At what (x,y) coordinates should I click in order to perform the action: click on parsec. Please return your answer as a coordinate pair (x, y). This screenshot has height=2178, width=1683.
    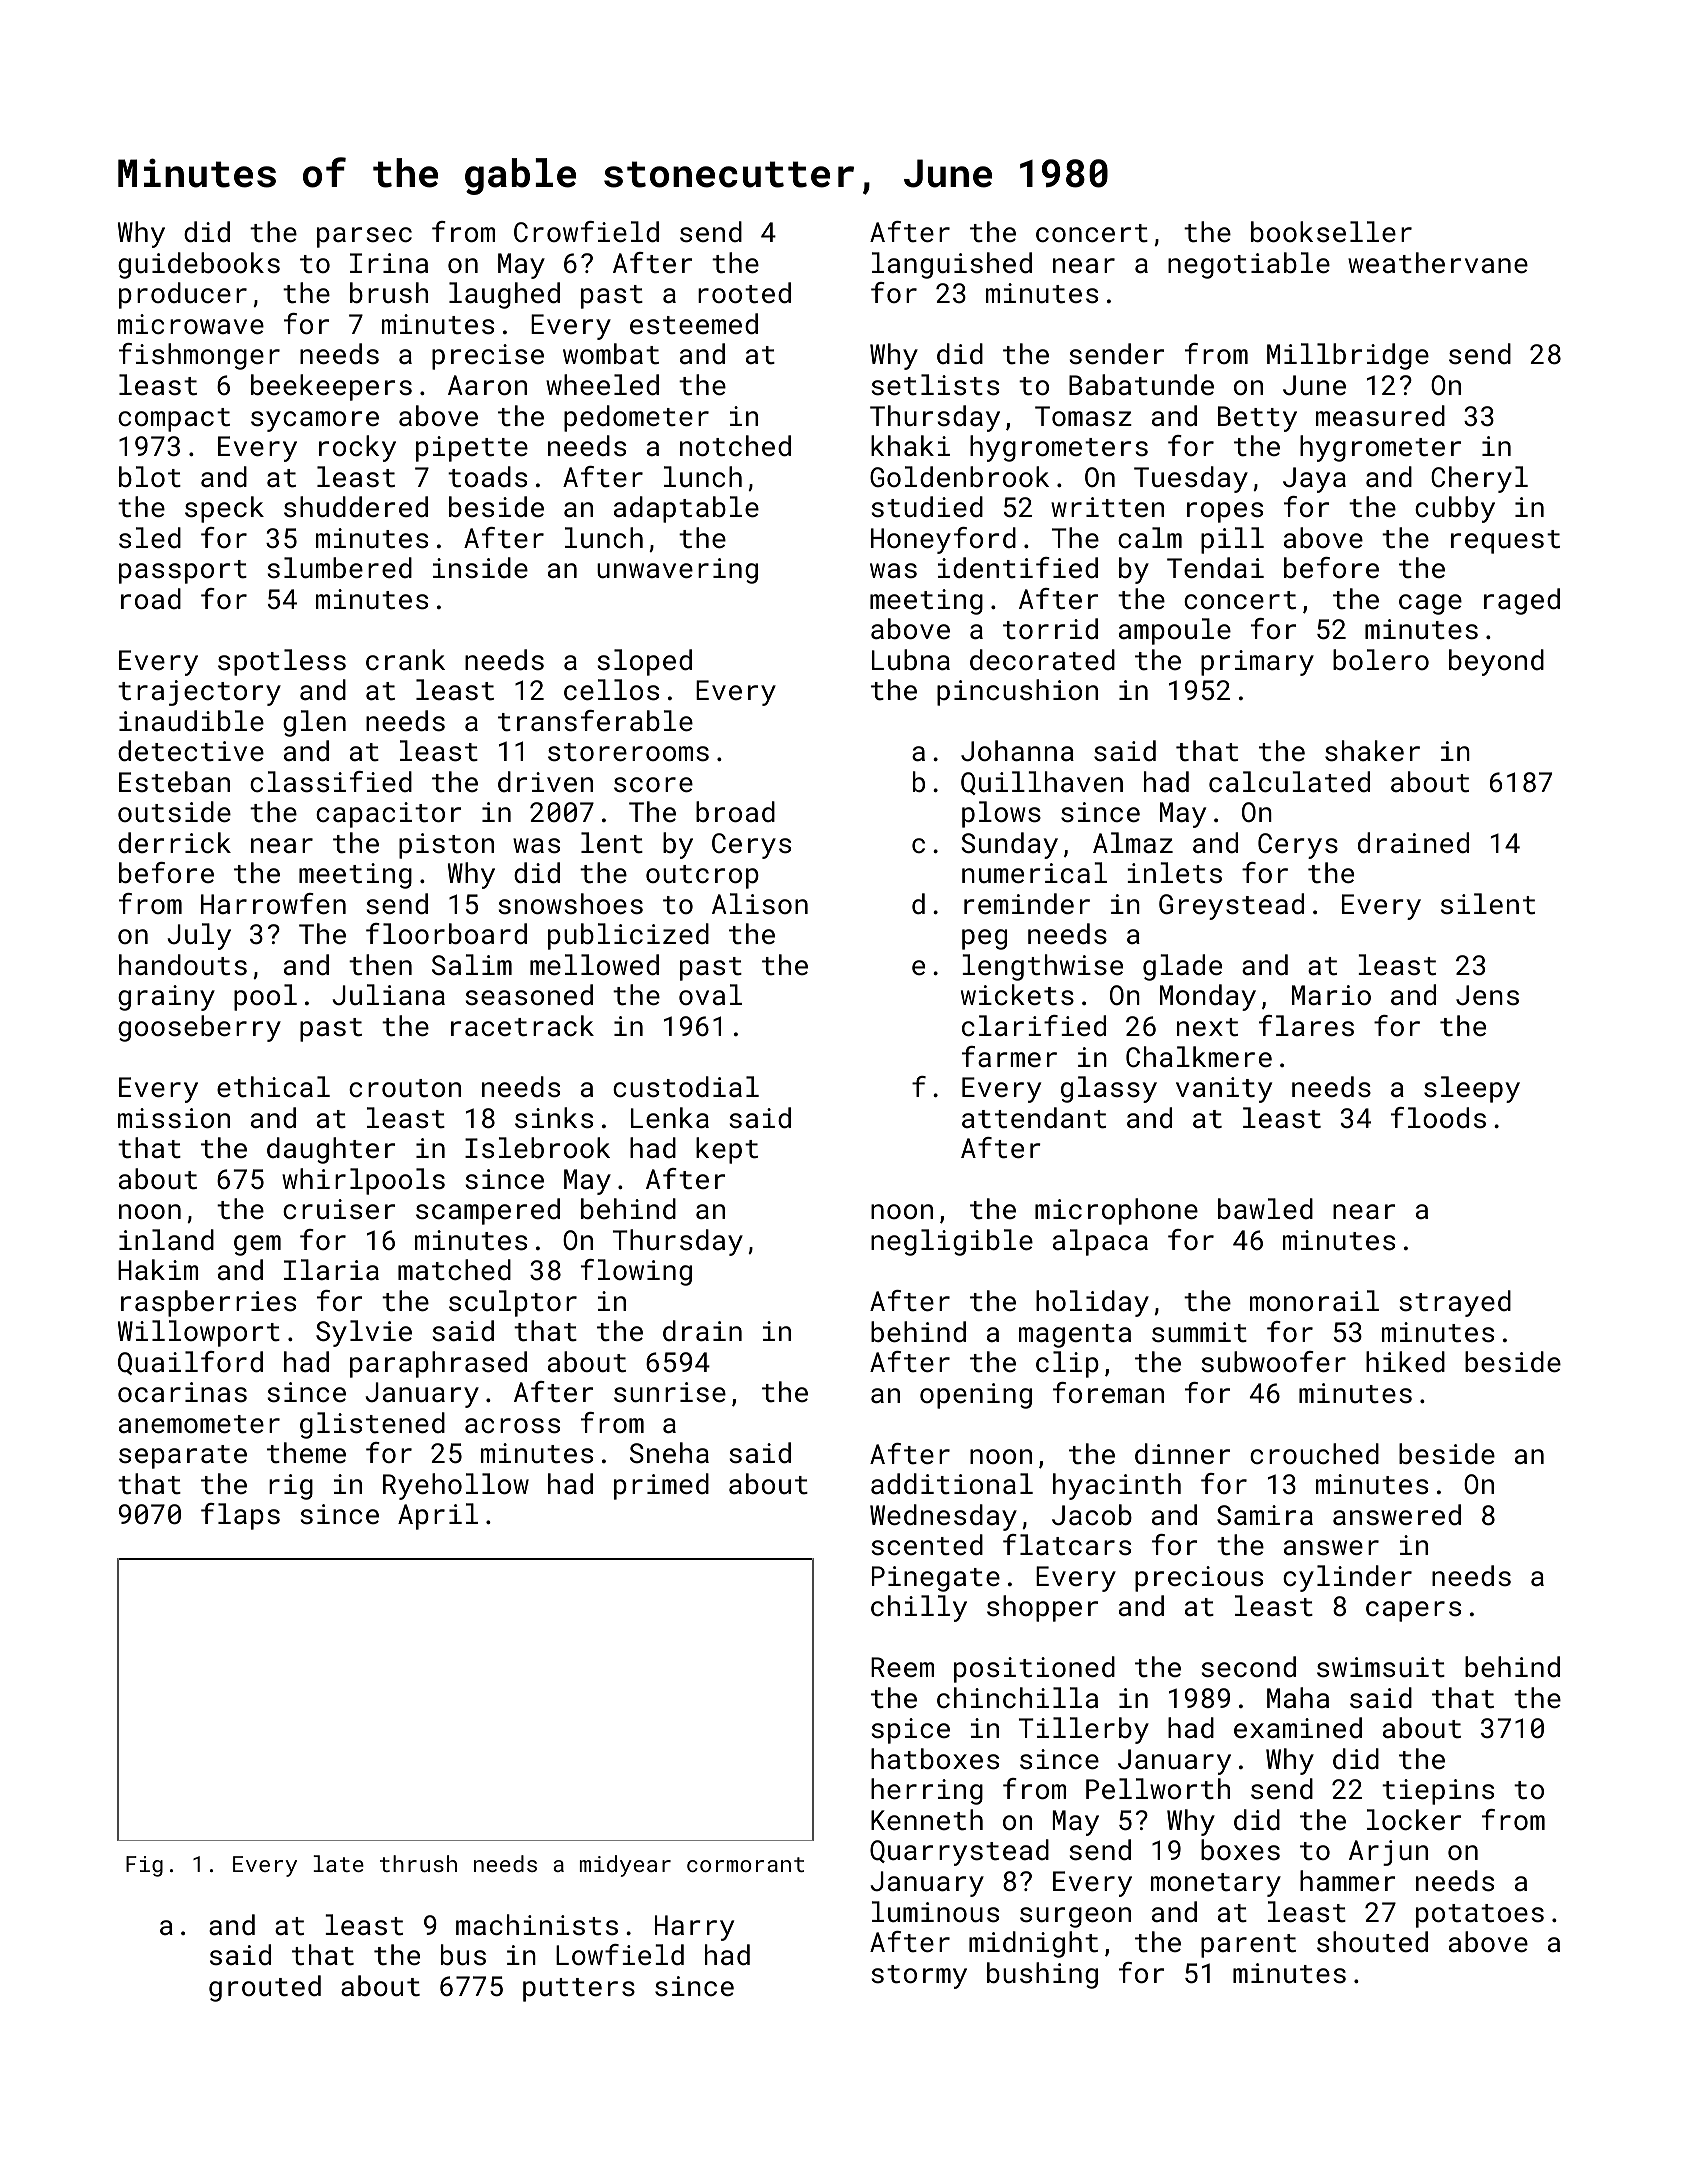
    Looking at the image, I should click on (364, 237).
